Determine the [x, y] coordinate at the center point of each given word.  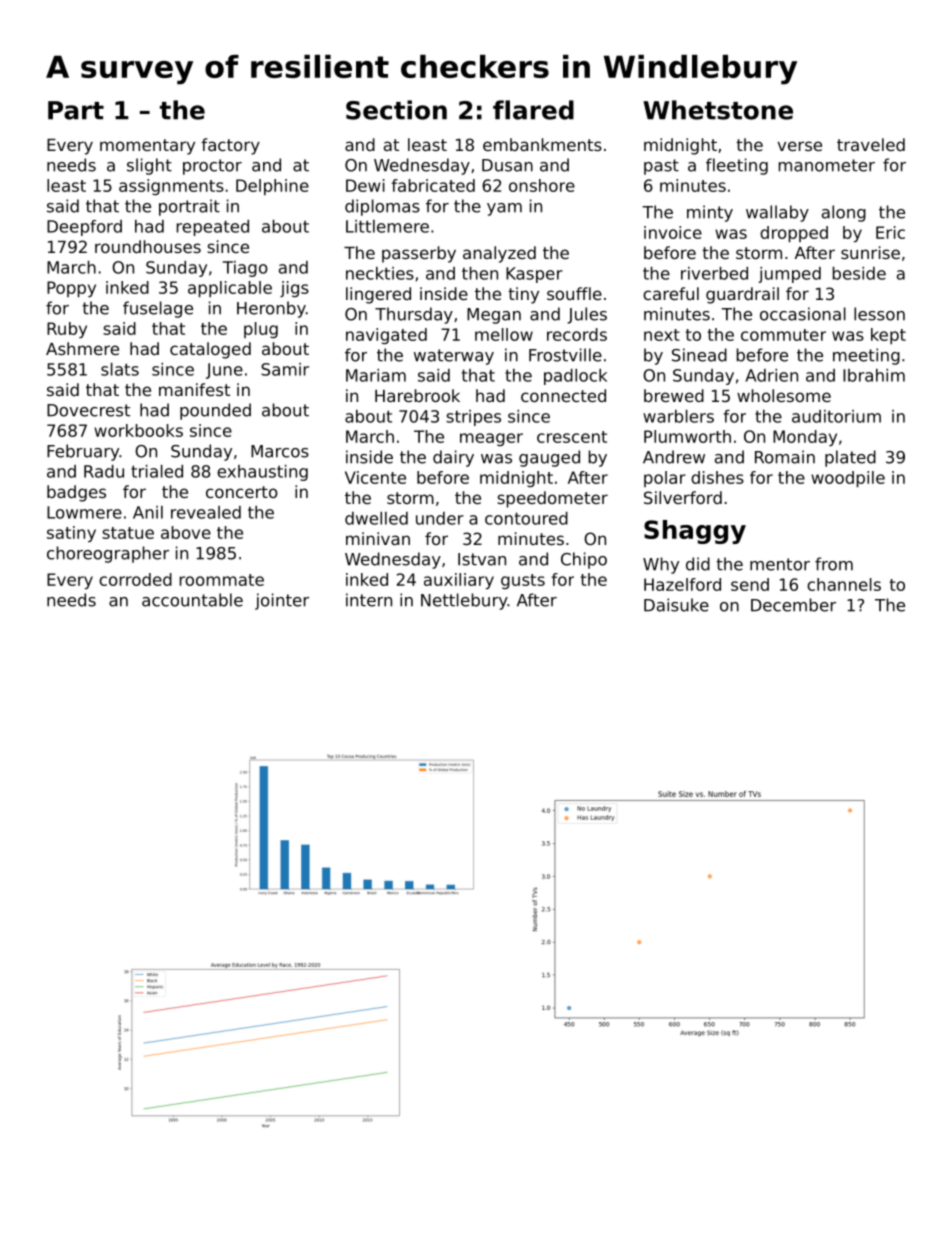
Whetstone [718, 110]
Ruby [67, 330]
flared [533, 110]
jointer [282, 601]
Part [76, 110]
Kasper [534, 275]
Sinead [699, 355]
